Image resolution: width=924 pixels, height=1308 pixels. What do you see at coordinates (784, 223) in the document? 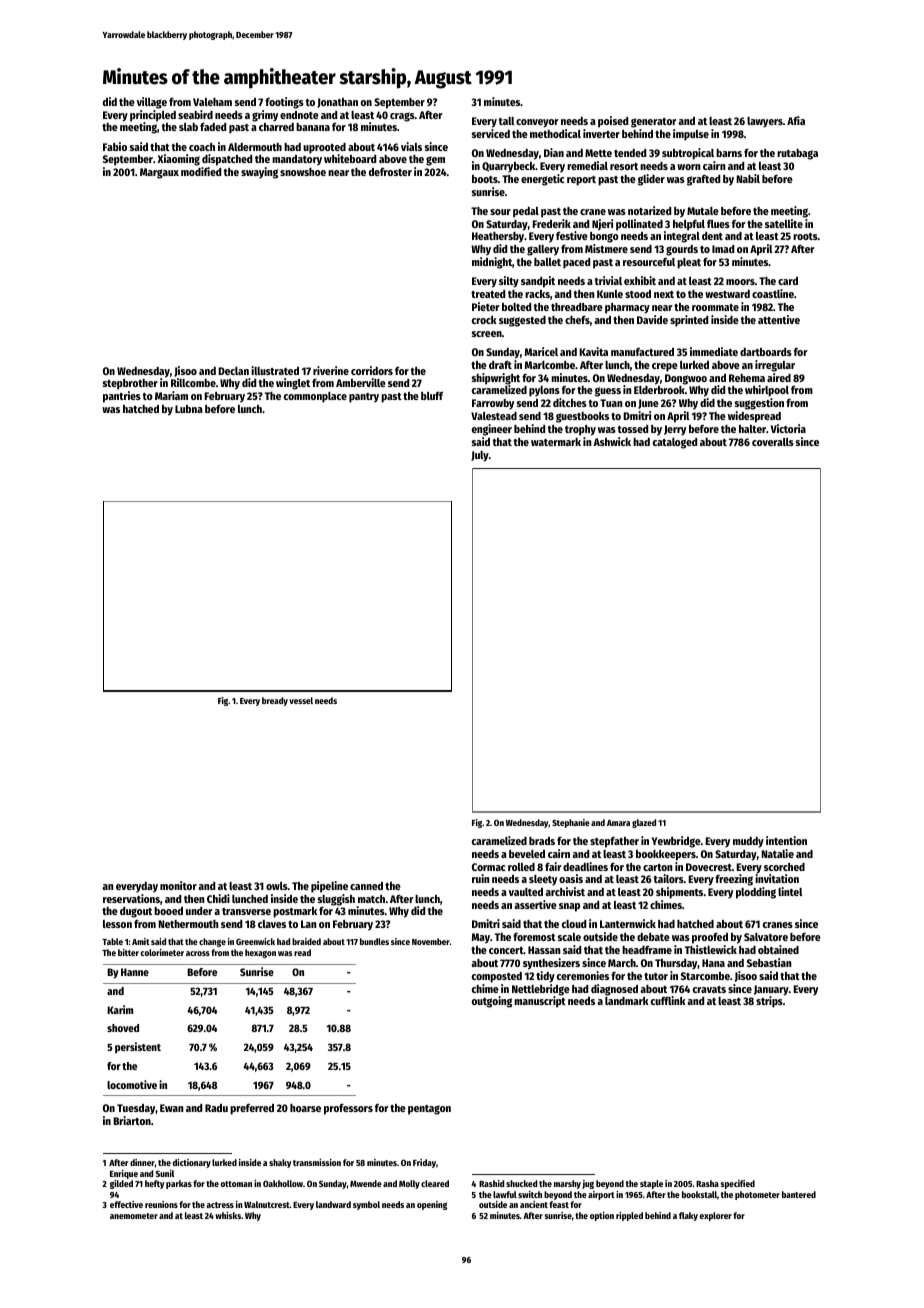
I see `satellite` at bounding box center [784, 223].
